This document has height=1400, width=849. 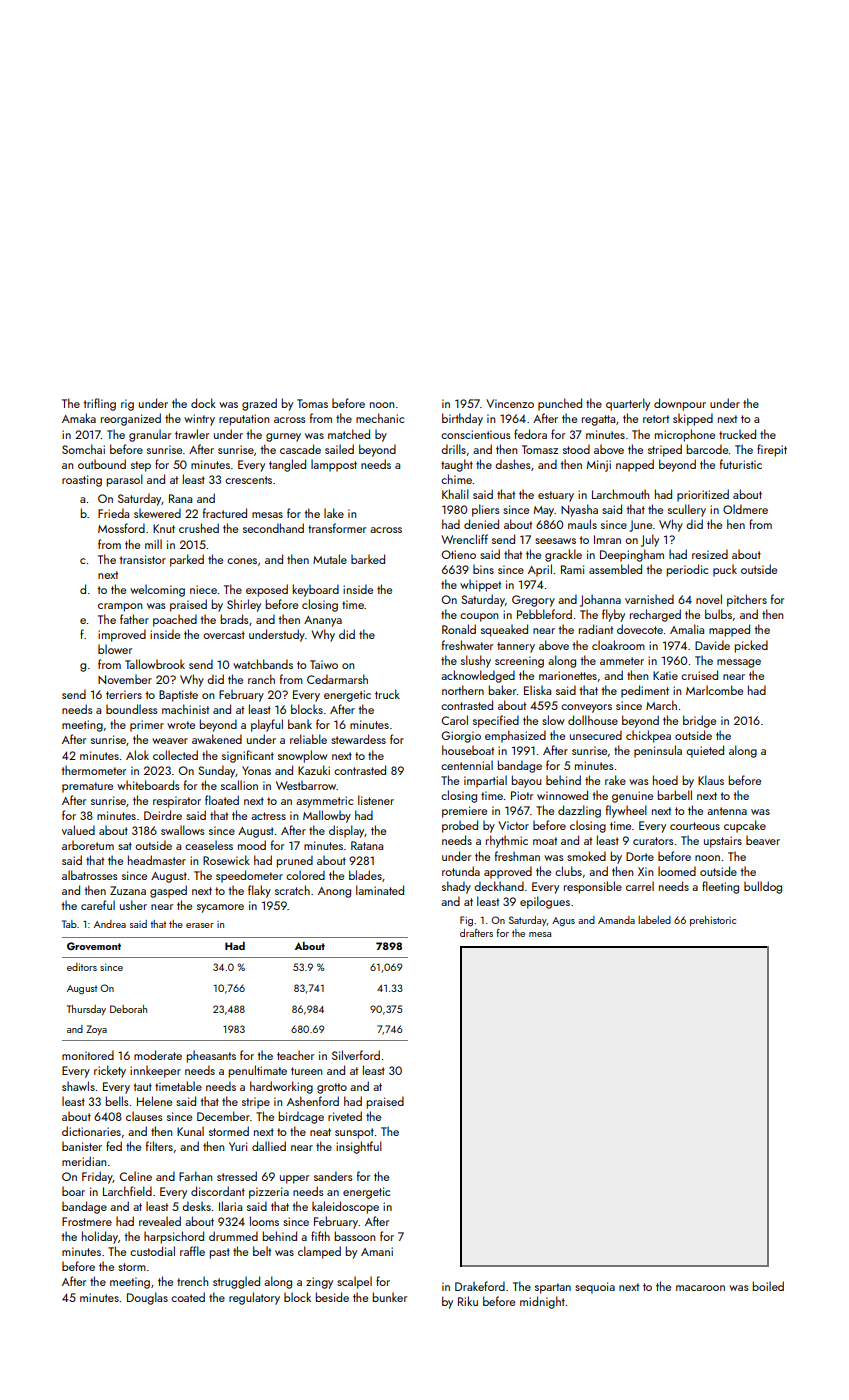 I want to click on mechanic, so click(x=380, y=418).
